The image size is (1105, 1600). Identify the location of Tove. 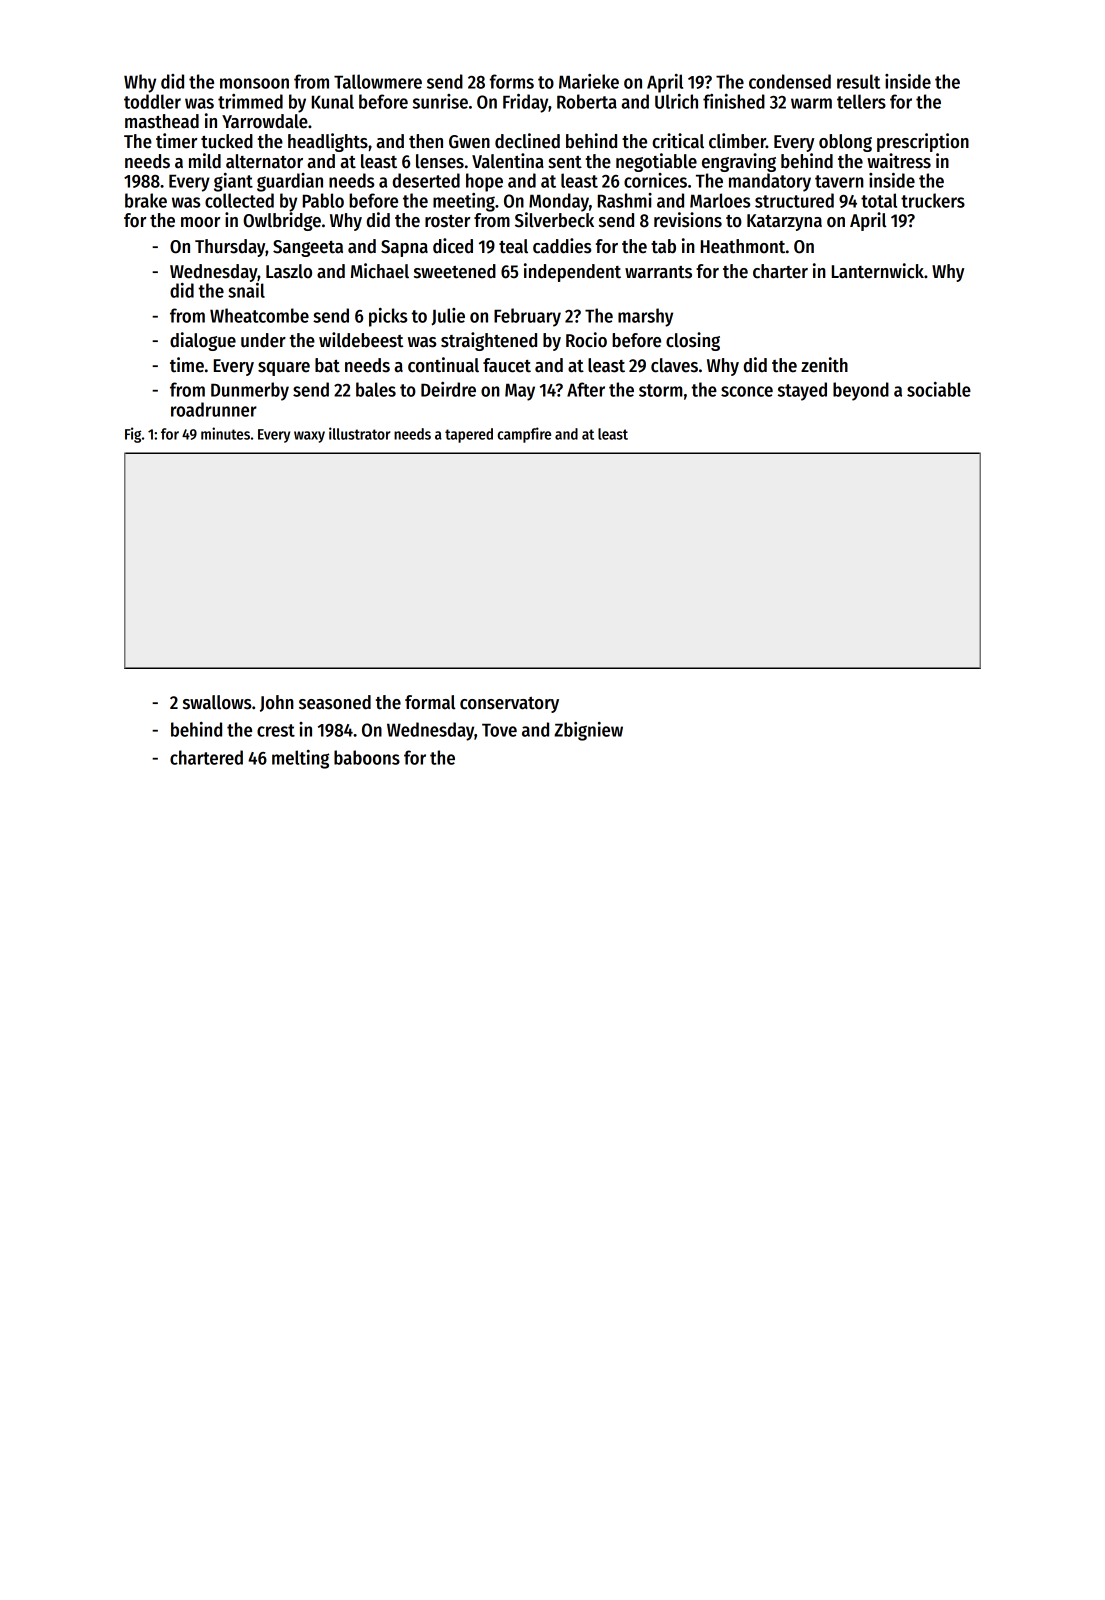
(499, 730).
